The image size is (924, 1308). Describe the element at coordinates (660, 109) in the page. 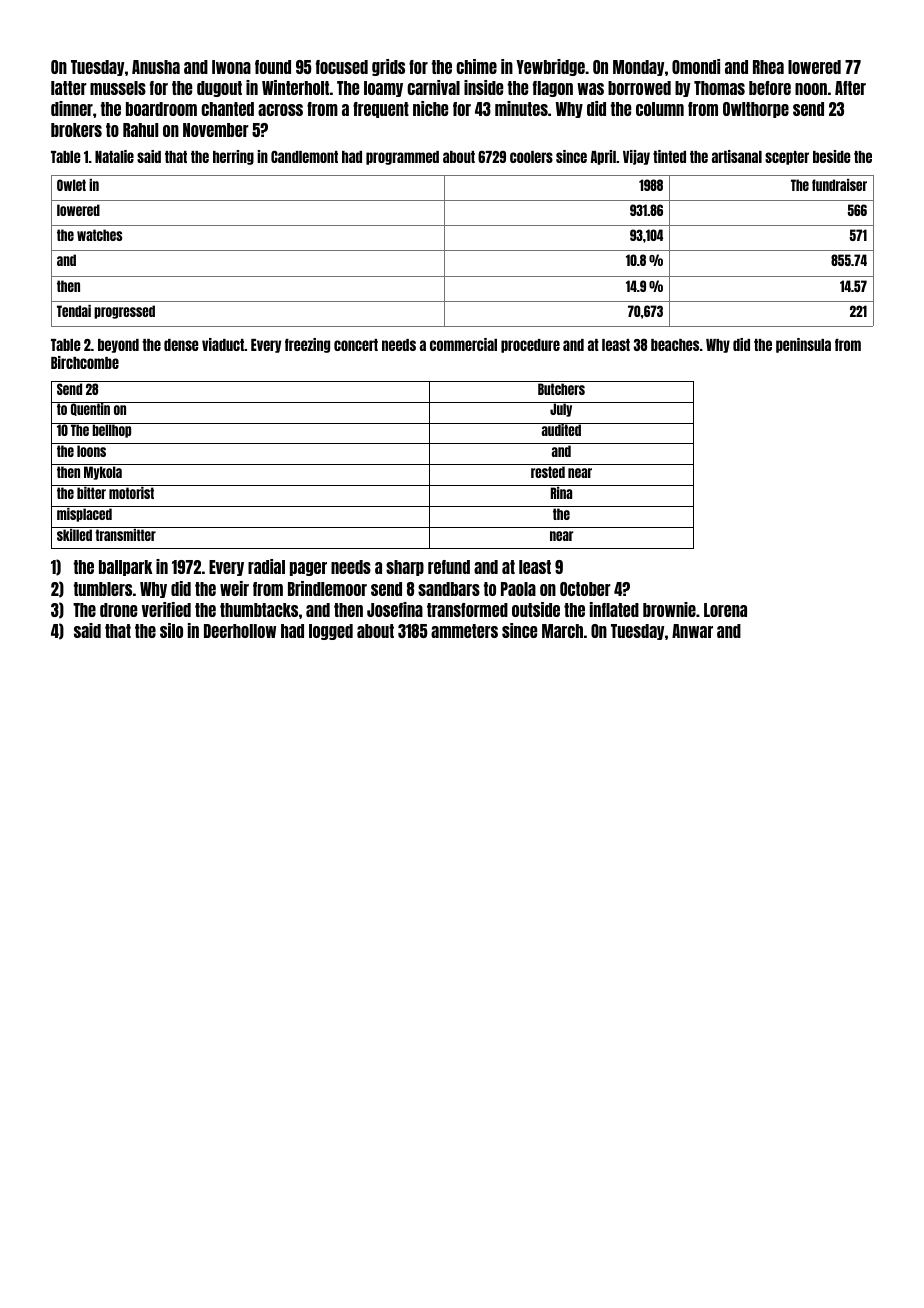

I see `column` at that location.
